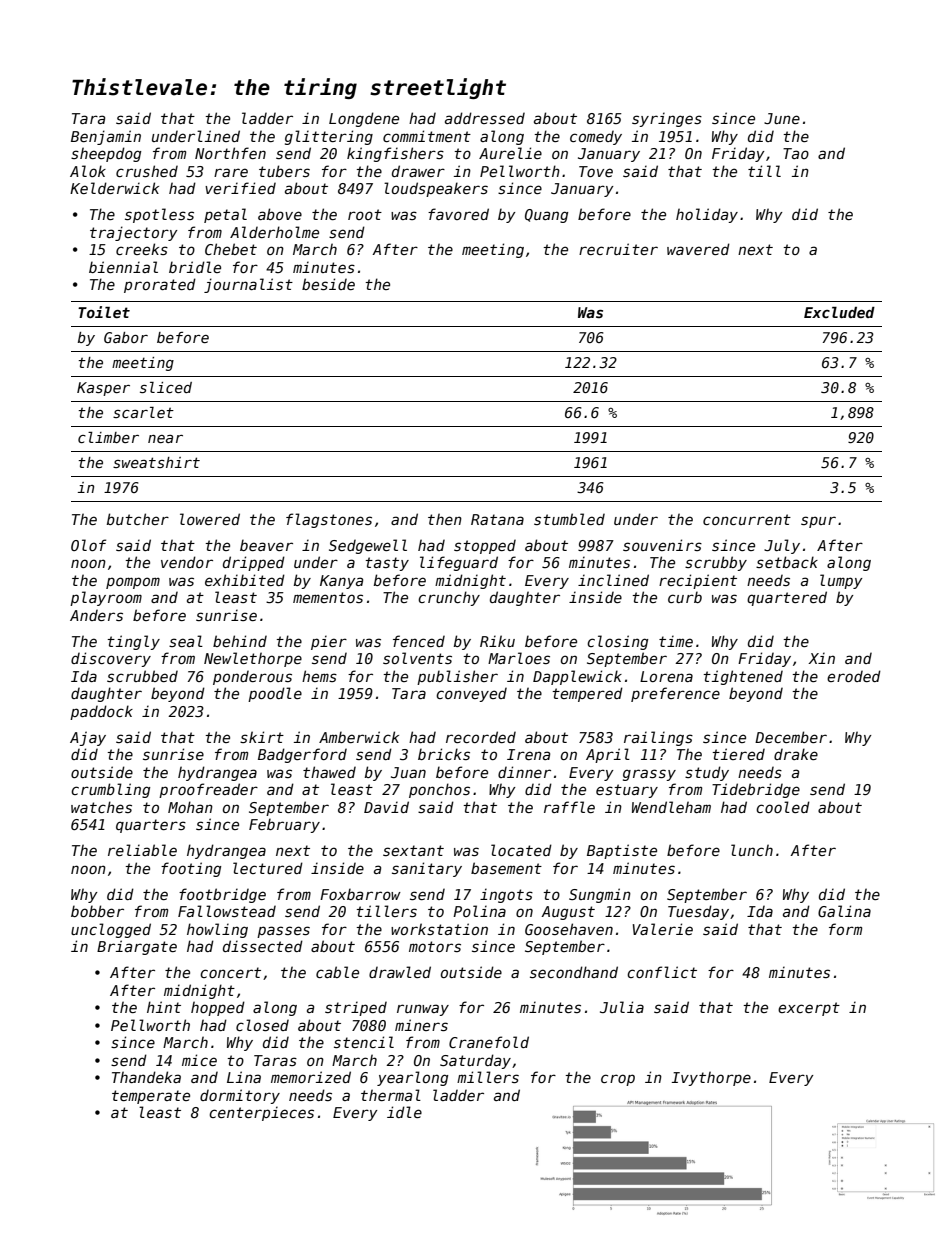 Image resolution: width=952 pixels, height=1233 pixels. Describe the element at coordinates (809, 1009) in the image. I see `excerpt` at that location.
